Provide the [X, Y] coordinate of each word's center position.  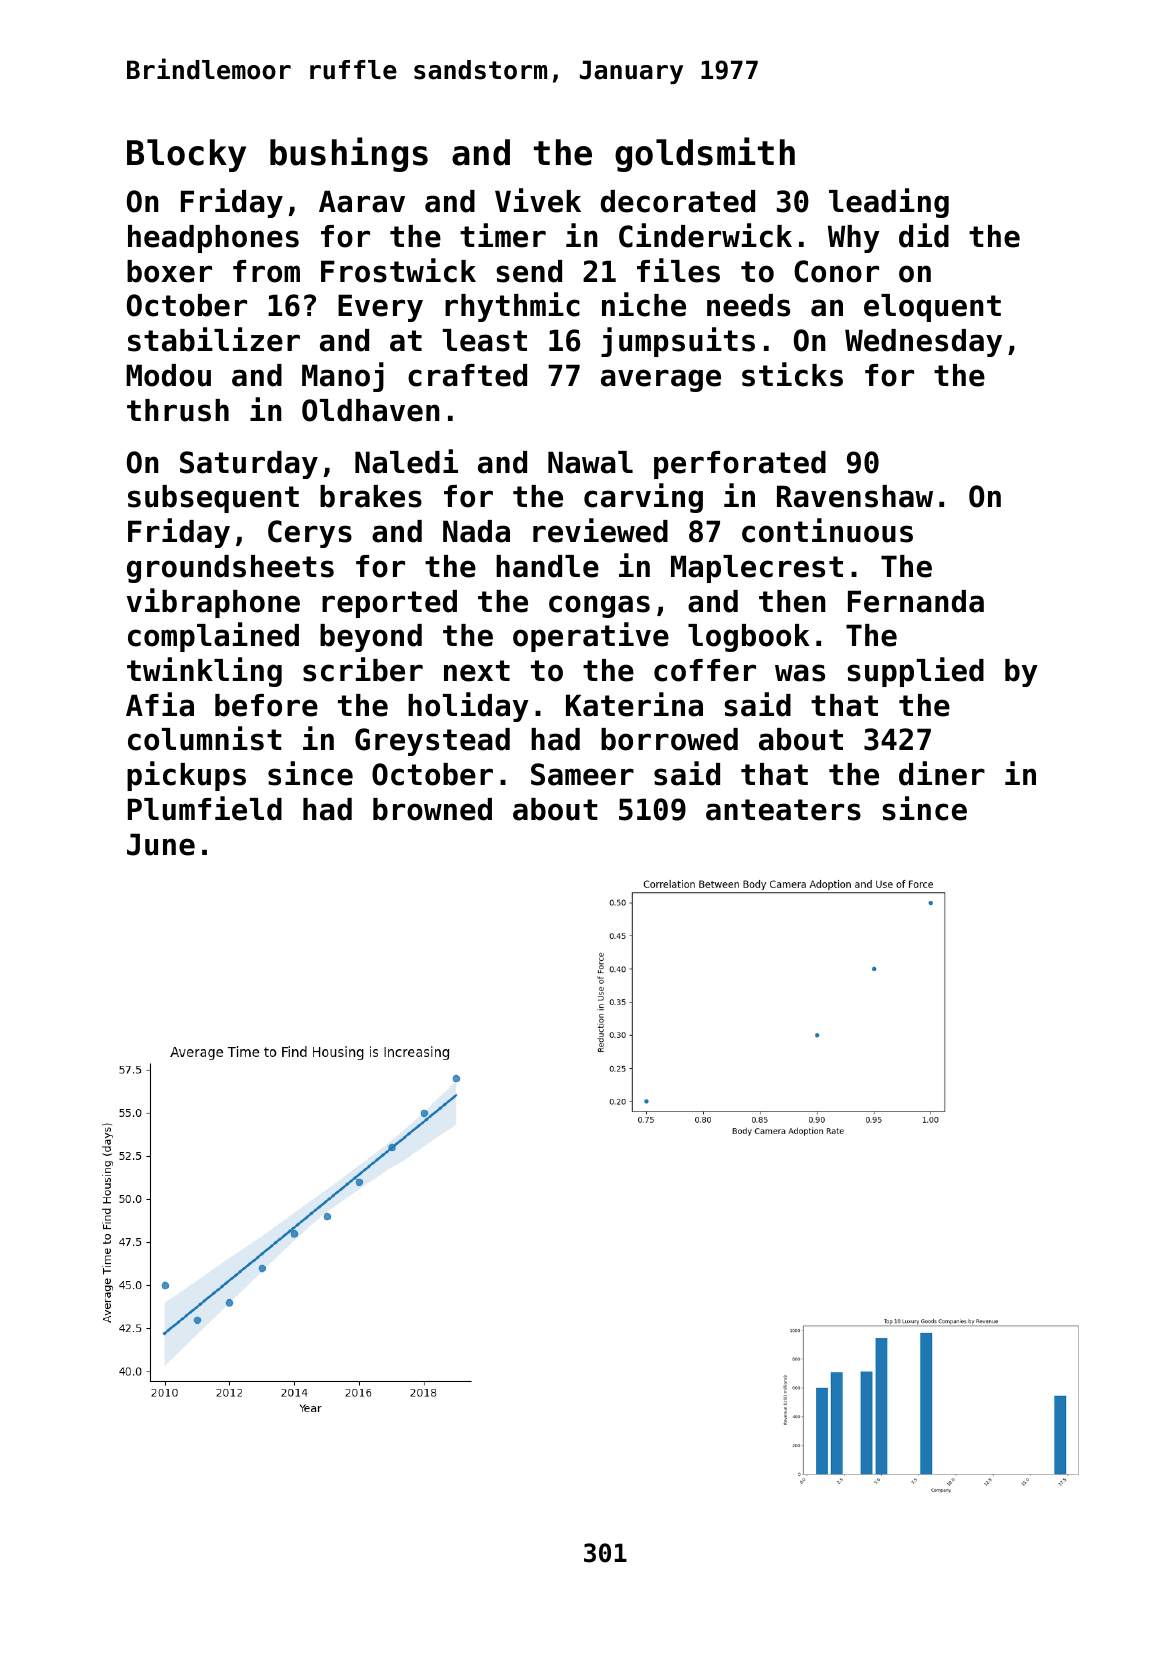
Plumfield [205, 808]
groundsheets [230, 569]
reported [389, 604]
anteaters [783, 810]
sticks [792, 374]
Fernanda [916, 601]
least [485, 340]
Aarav [362, 201]
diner [942, 773]
